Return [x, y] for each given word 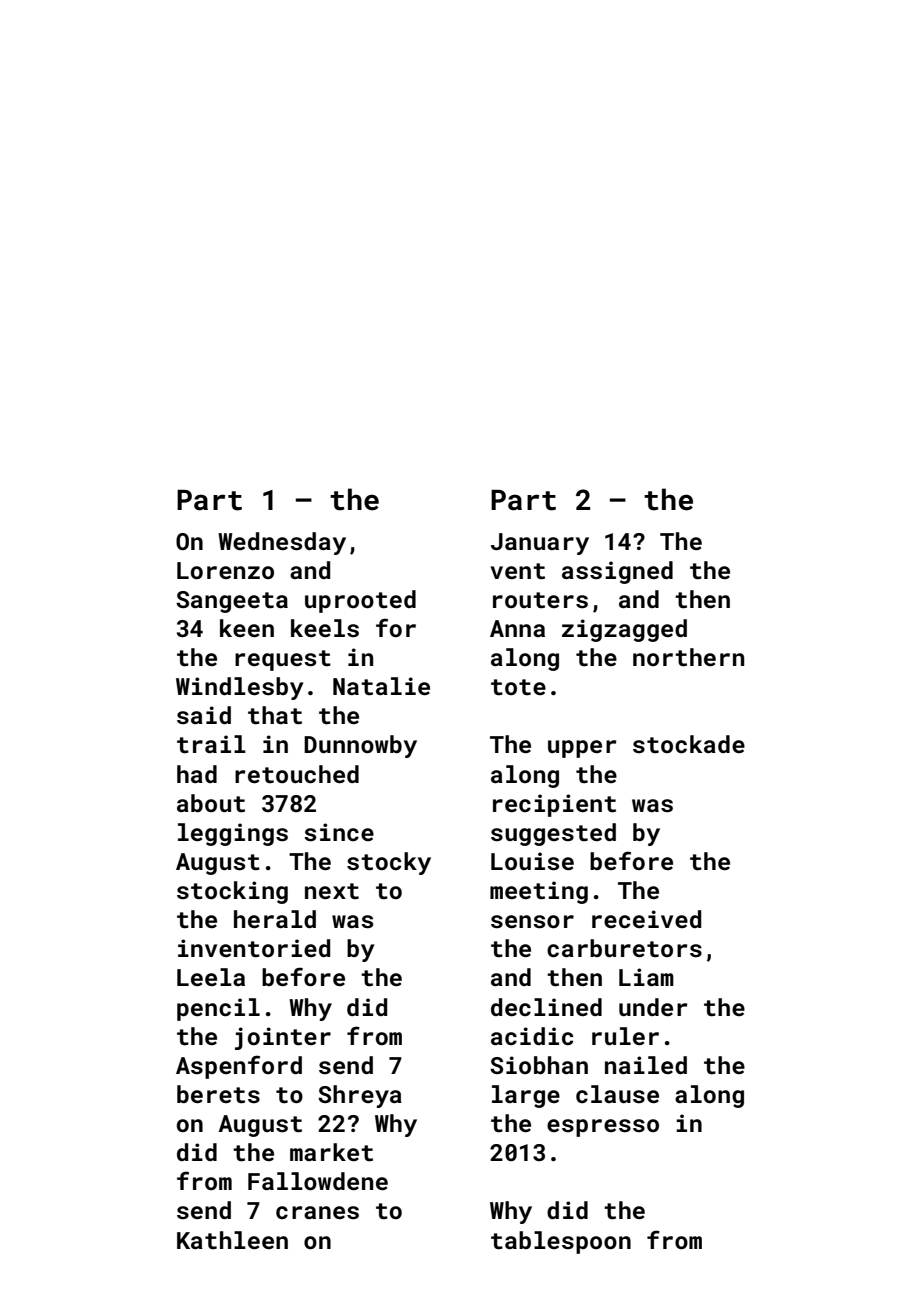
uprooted [360, 601]
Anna [517, 628]
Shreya [360, 1096]
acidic [532, 1036]
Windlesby [239, 688]
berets [218, 1094]
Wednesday [282, 543]
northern [688, 657]
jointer [283, 1038]
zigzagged [624, 630]
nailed [646, 1065]
